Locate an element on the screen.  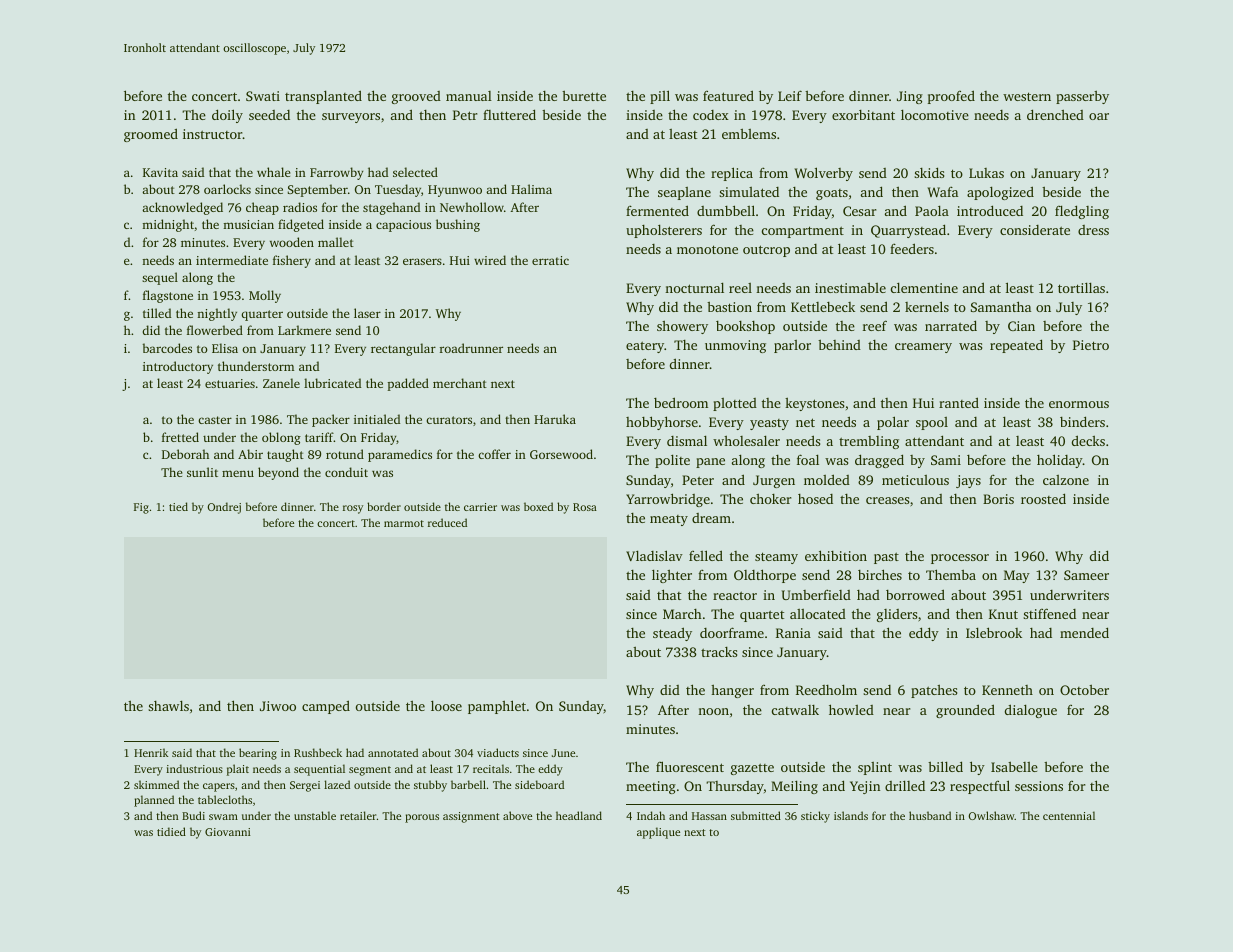
Sameer is located at coordinates (1086, 575).
